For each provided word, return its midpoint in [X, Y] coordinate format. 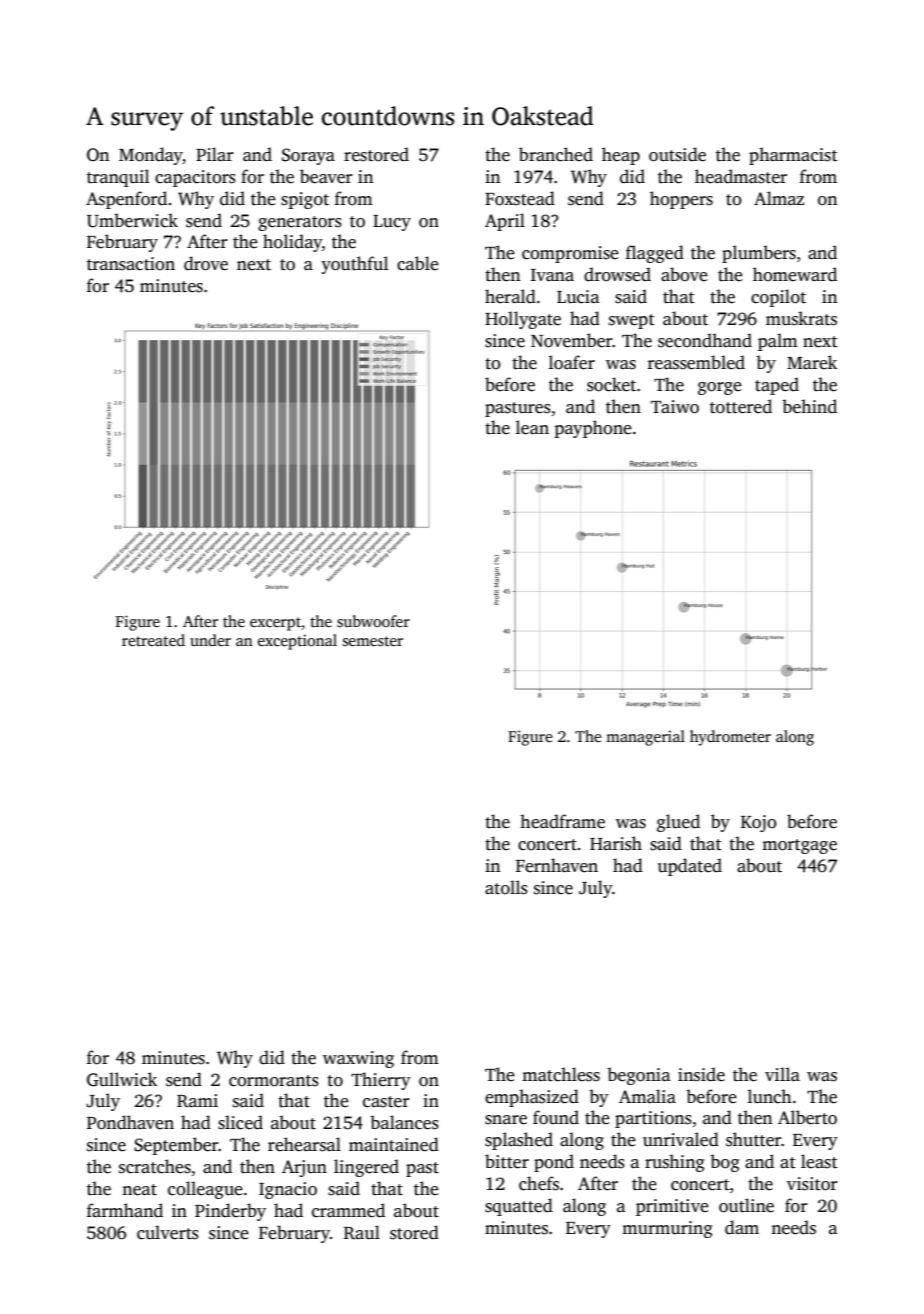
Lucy [392, 223]
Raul [362, 1232]
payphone [593, 429]
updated [690, 867]
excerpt [275, 624]
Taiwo [675, 407]
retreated [153, 640]
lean [532, 427]
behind [809, 406]
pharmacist [793, 156]
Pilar [215, 154]
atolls [506, 887]
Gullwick [122, 1079]
